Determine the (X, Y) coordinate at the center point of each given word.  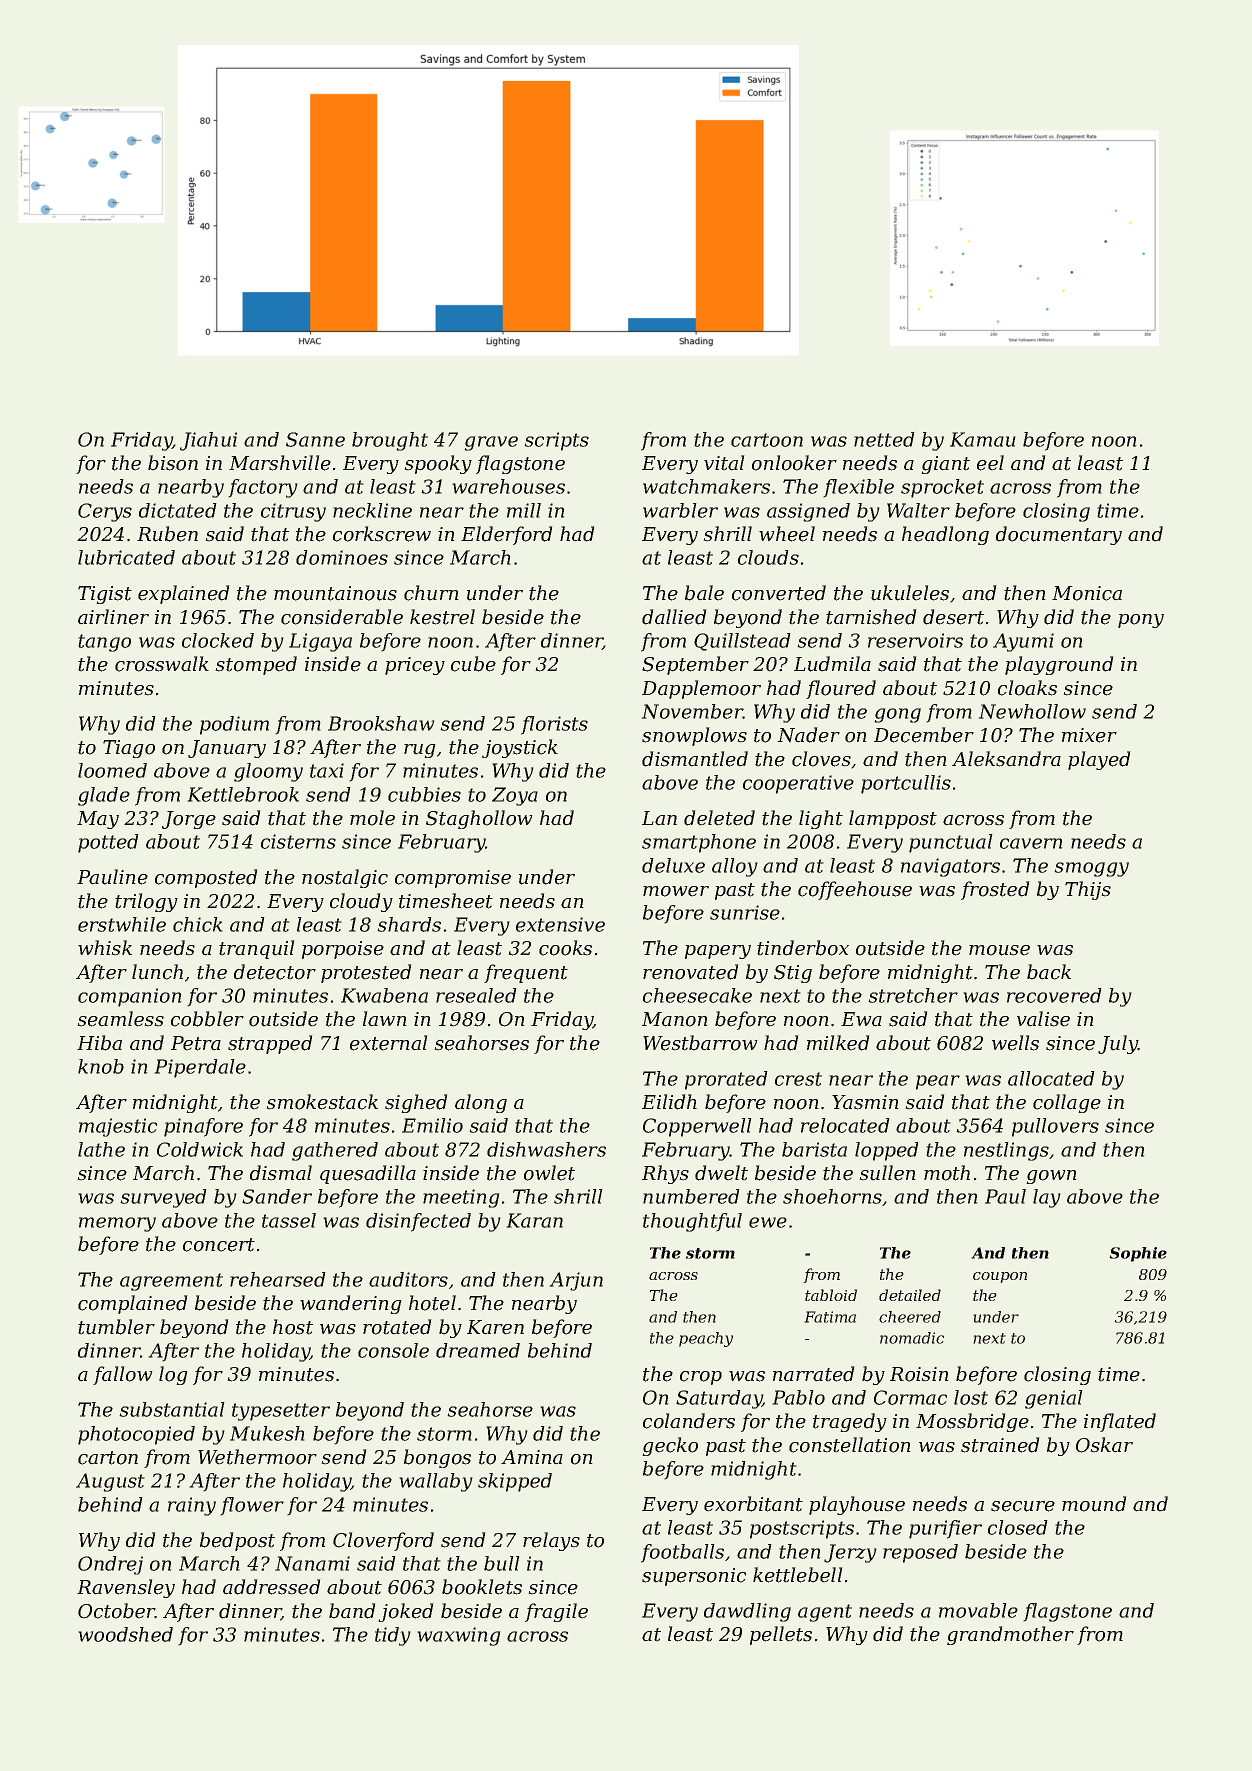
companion (129, 997)
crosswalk (162, 664)
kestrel (442, 617)
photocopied (136, 1435)
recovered (1054, 995)
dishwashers (546, 1149)
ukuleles (910, 593)
